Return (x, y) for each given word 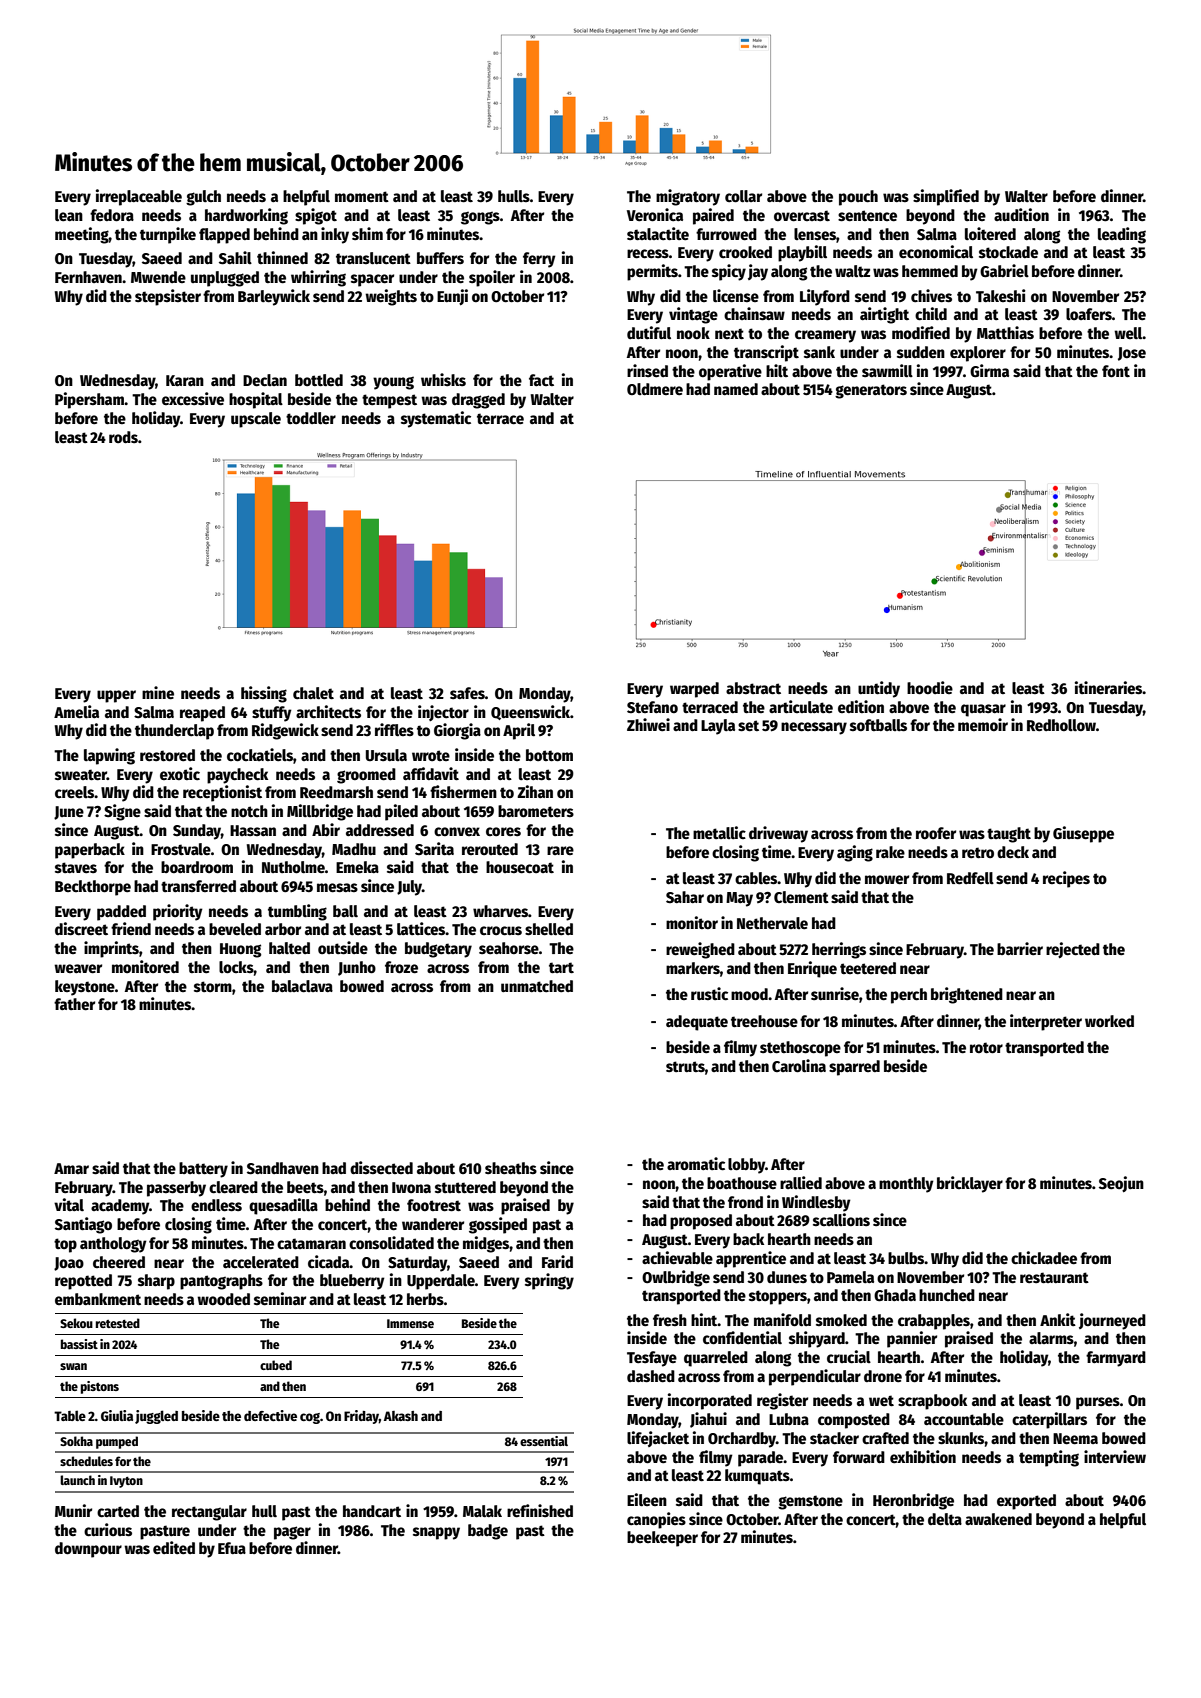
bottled (319, 380)
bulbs (906, 1258)
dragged (478, 401)
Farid (557, 1261)
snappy (436, 1533)
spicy (729, 272)
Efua (232, 1548)
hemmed (930, 271)
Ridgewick (285, 731)
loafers (1089, 314)
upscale (256, 420)
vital (69, 1204)
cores (503, 831)
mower (887, 880)
